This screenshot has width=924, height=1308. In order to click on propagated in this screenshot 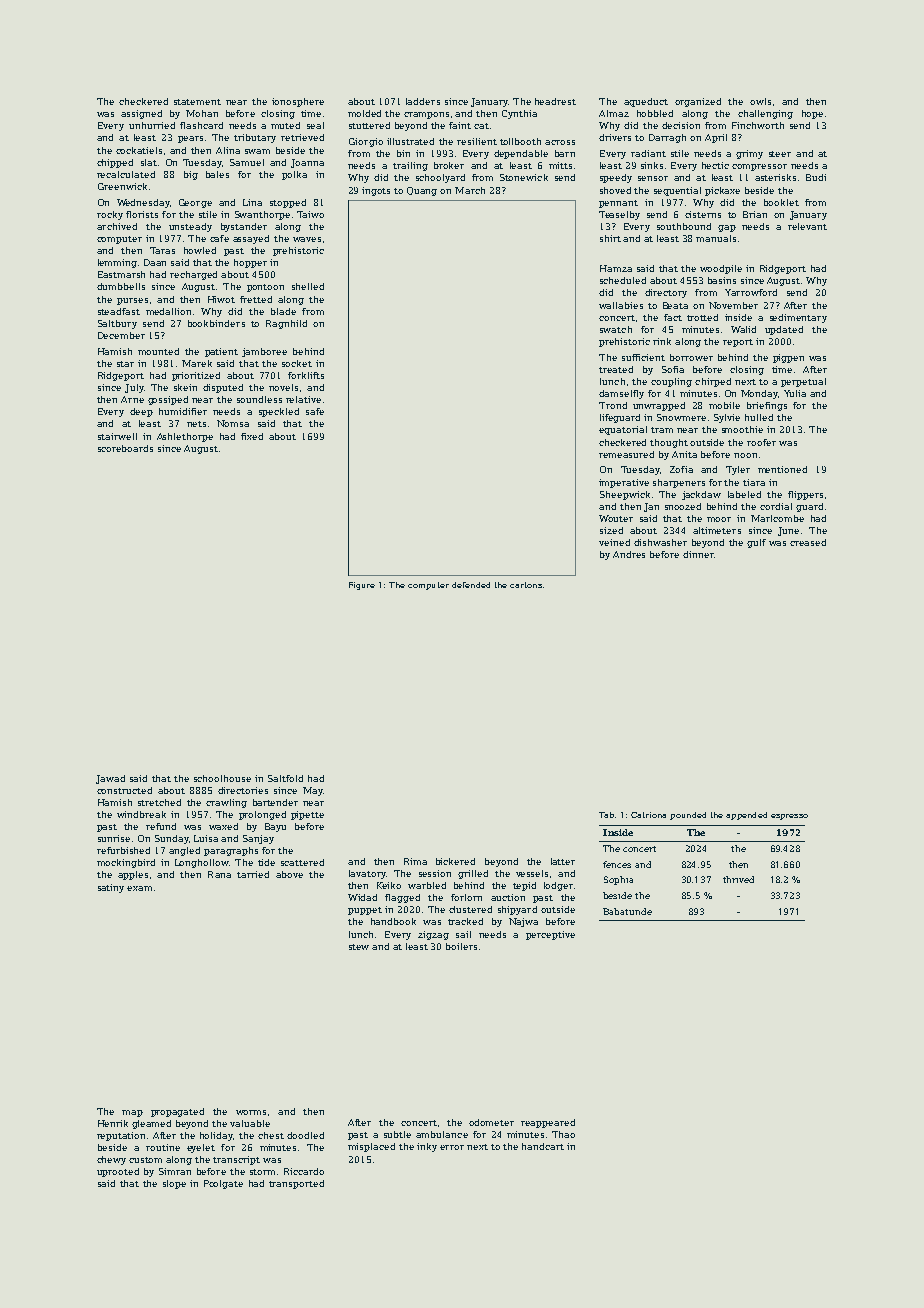, I will do `click(177, 1112)`.
